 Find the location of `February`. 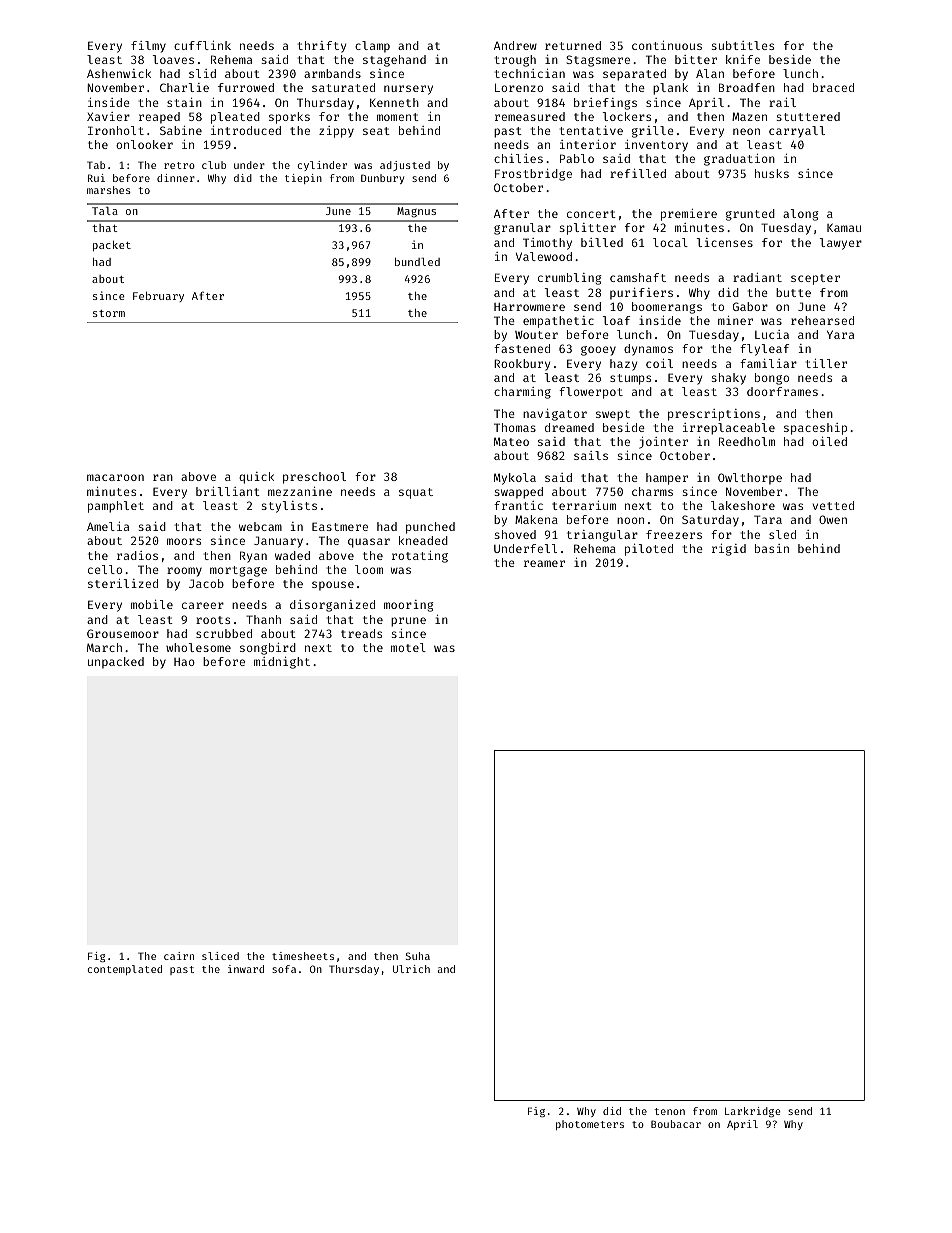

February is located at coordinates (158, 297).
